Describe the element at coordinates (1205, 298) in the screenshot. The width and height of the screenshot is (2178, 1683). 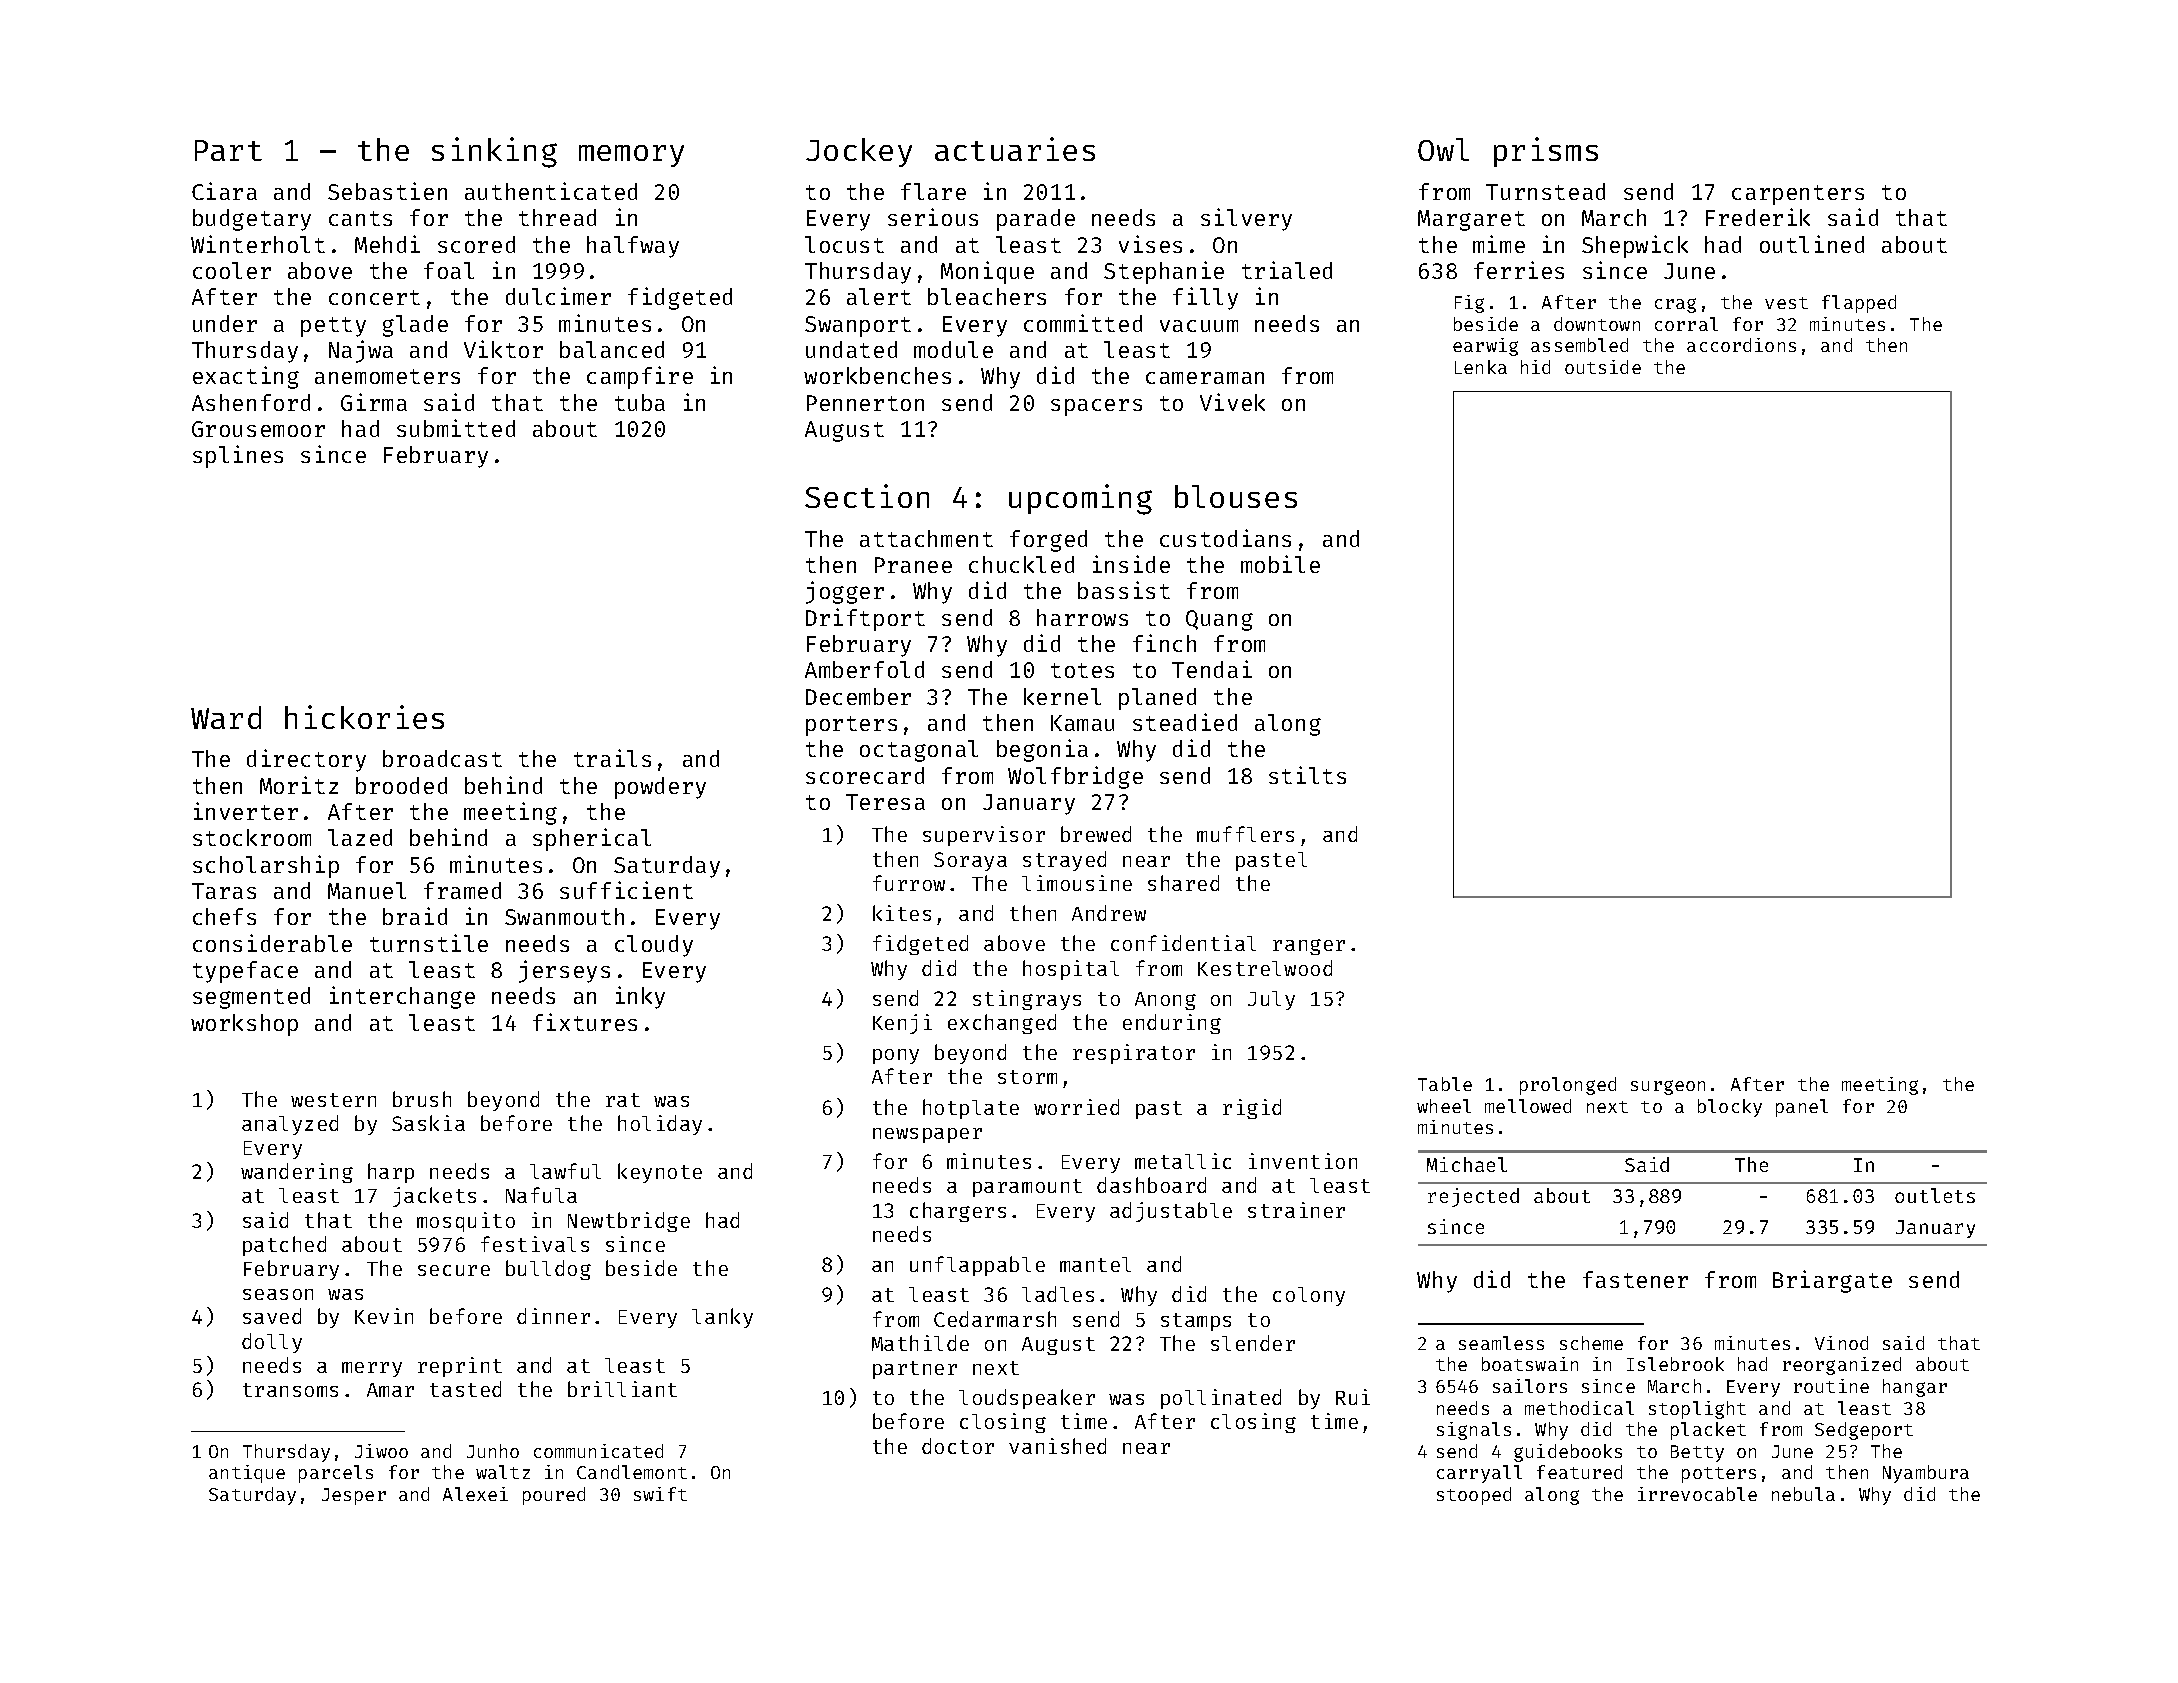
I see `filly` at that location.
